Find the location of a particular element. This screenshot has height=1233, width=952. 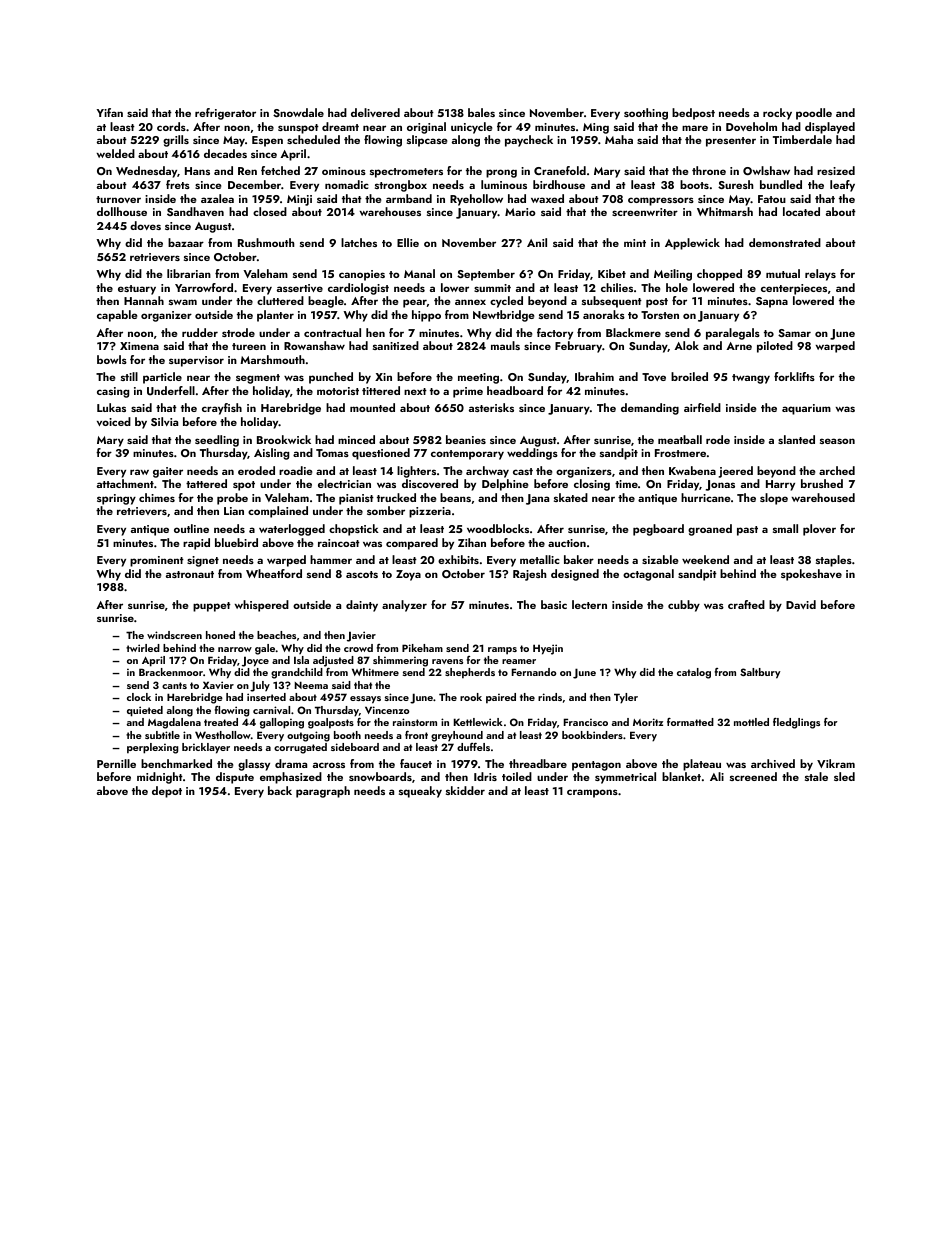

summit is located at coordinates (492, 288).
